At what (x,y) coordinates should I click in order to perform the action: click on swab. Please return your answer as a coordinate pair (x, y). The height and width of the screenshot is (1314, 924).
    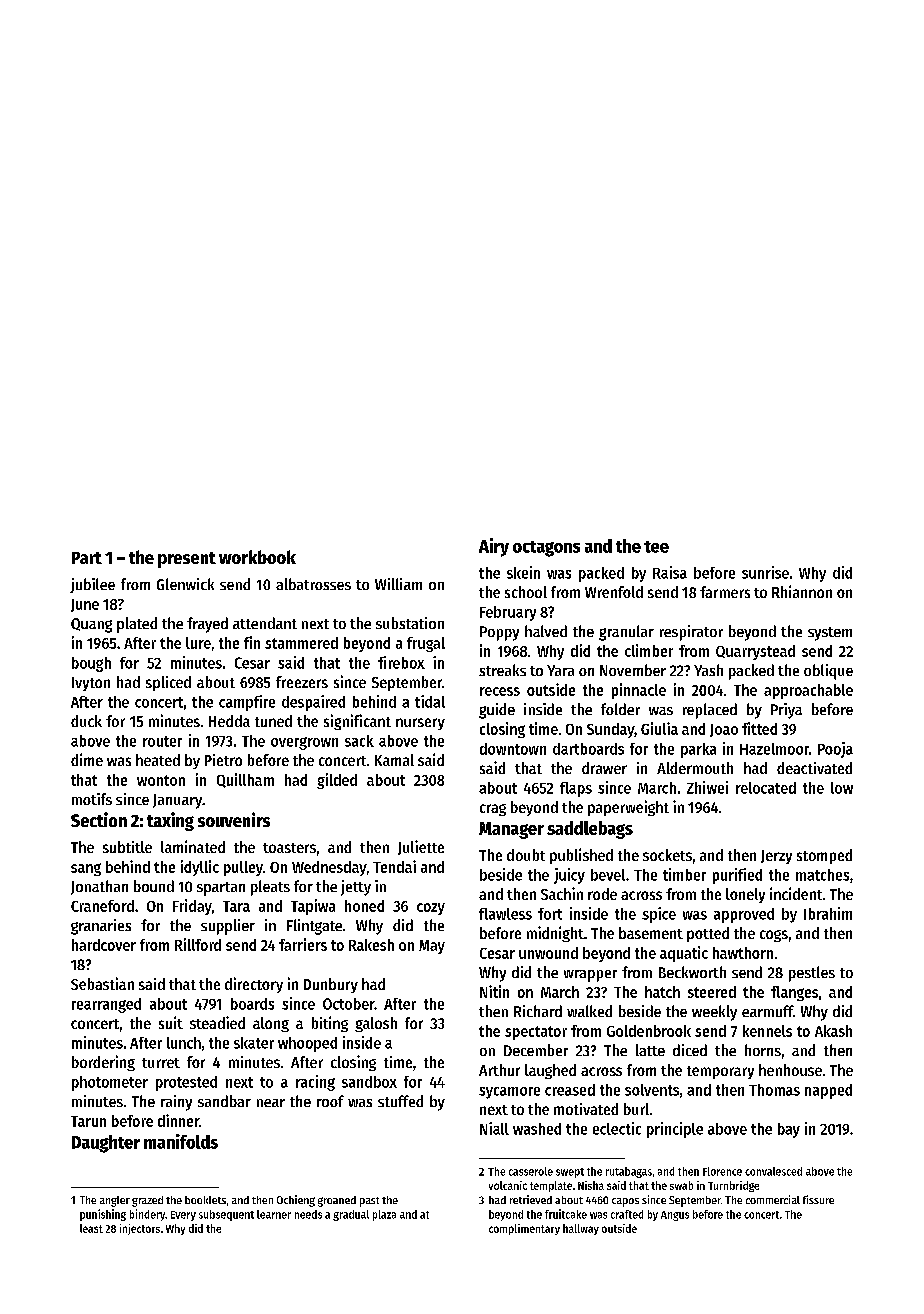
    Looking at the image, I should click on (681, 1185).
